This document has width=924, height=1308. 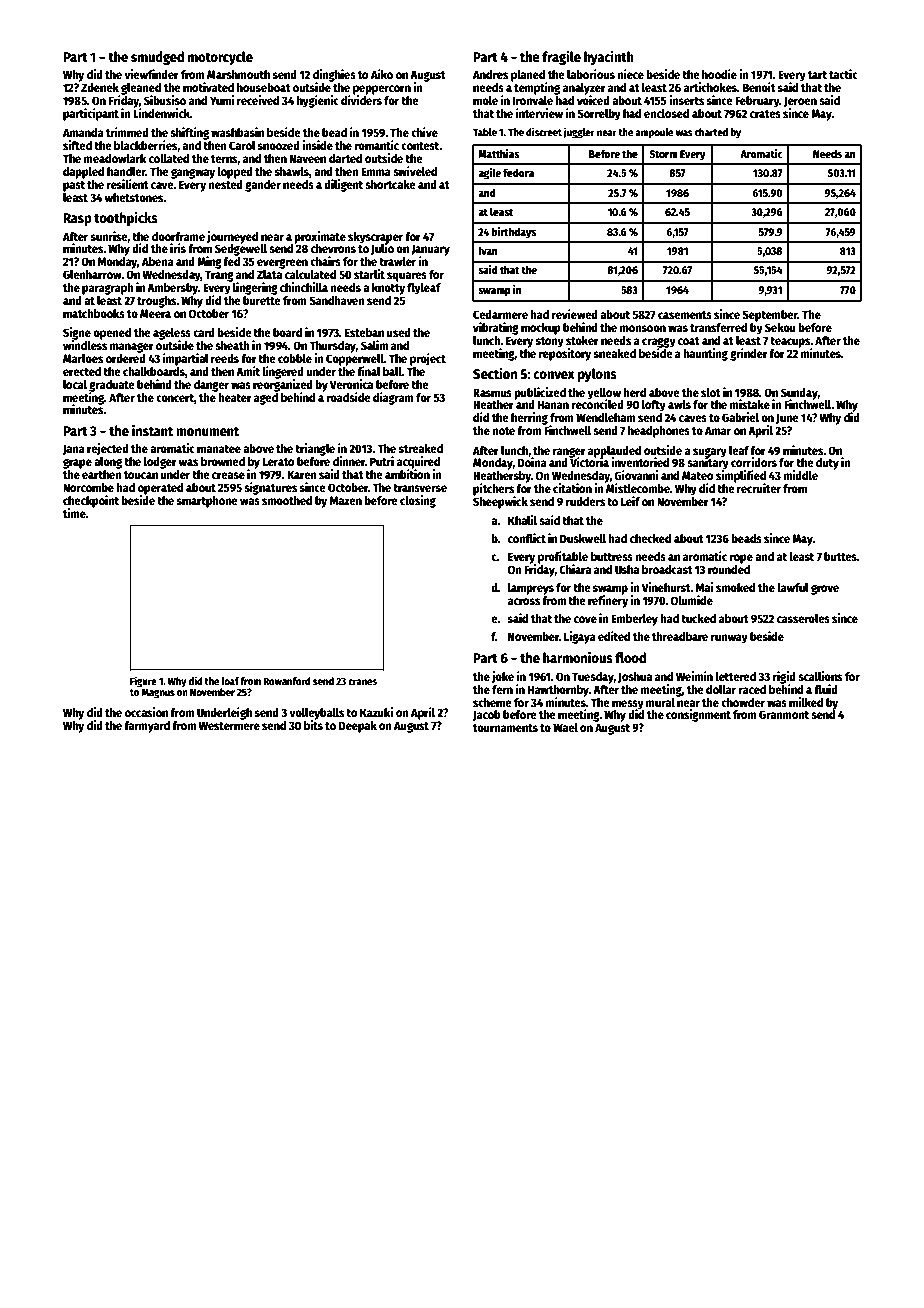 I want to click on burette, so click(x=262, y=300).
